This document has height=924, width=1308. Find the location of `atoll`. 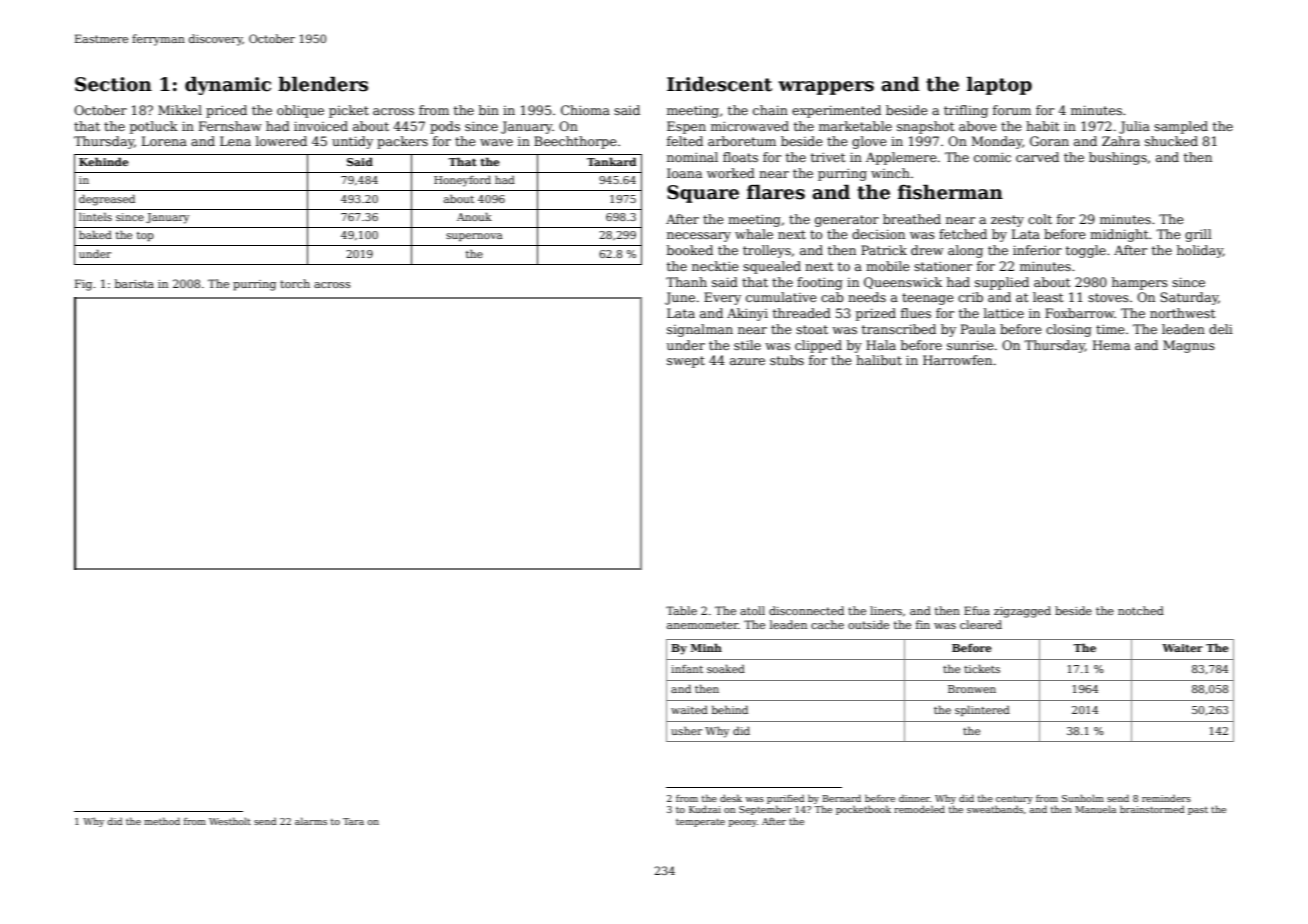

atoll is located at coordinates (752, 610).
